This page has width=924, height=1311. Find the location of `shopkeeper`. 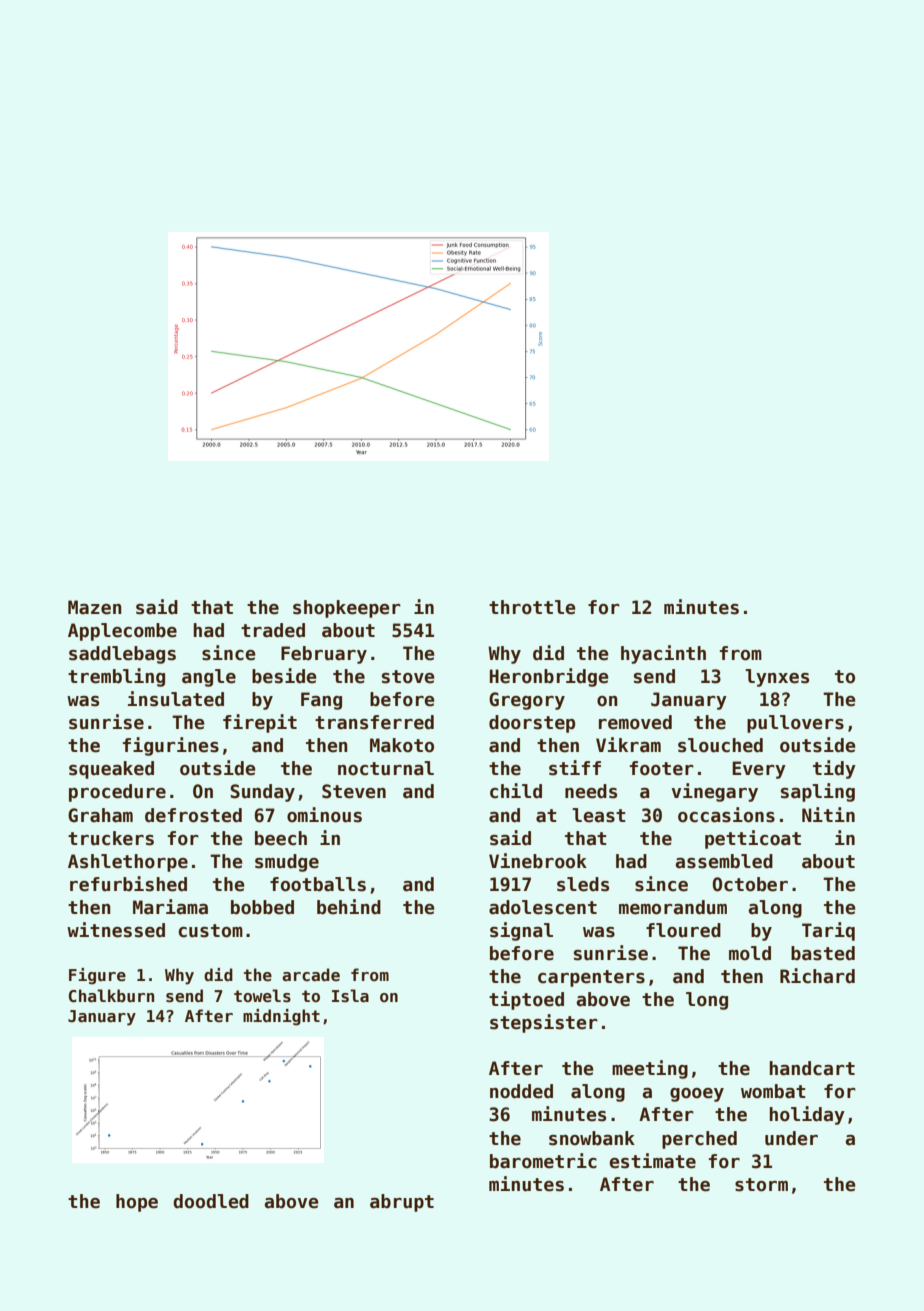

shopkeeper is located at coordinates (347, 609).
